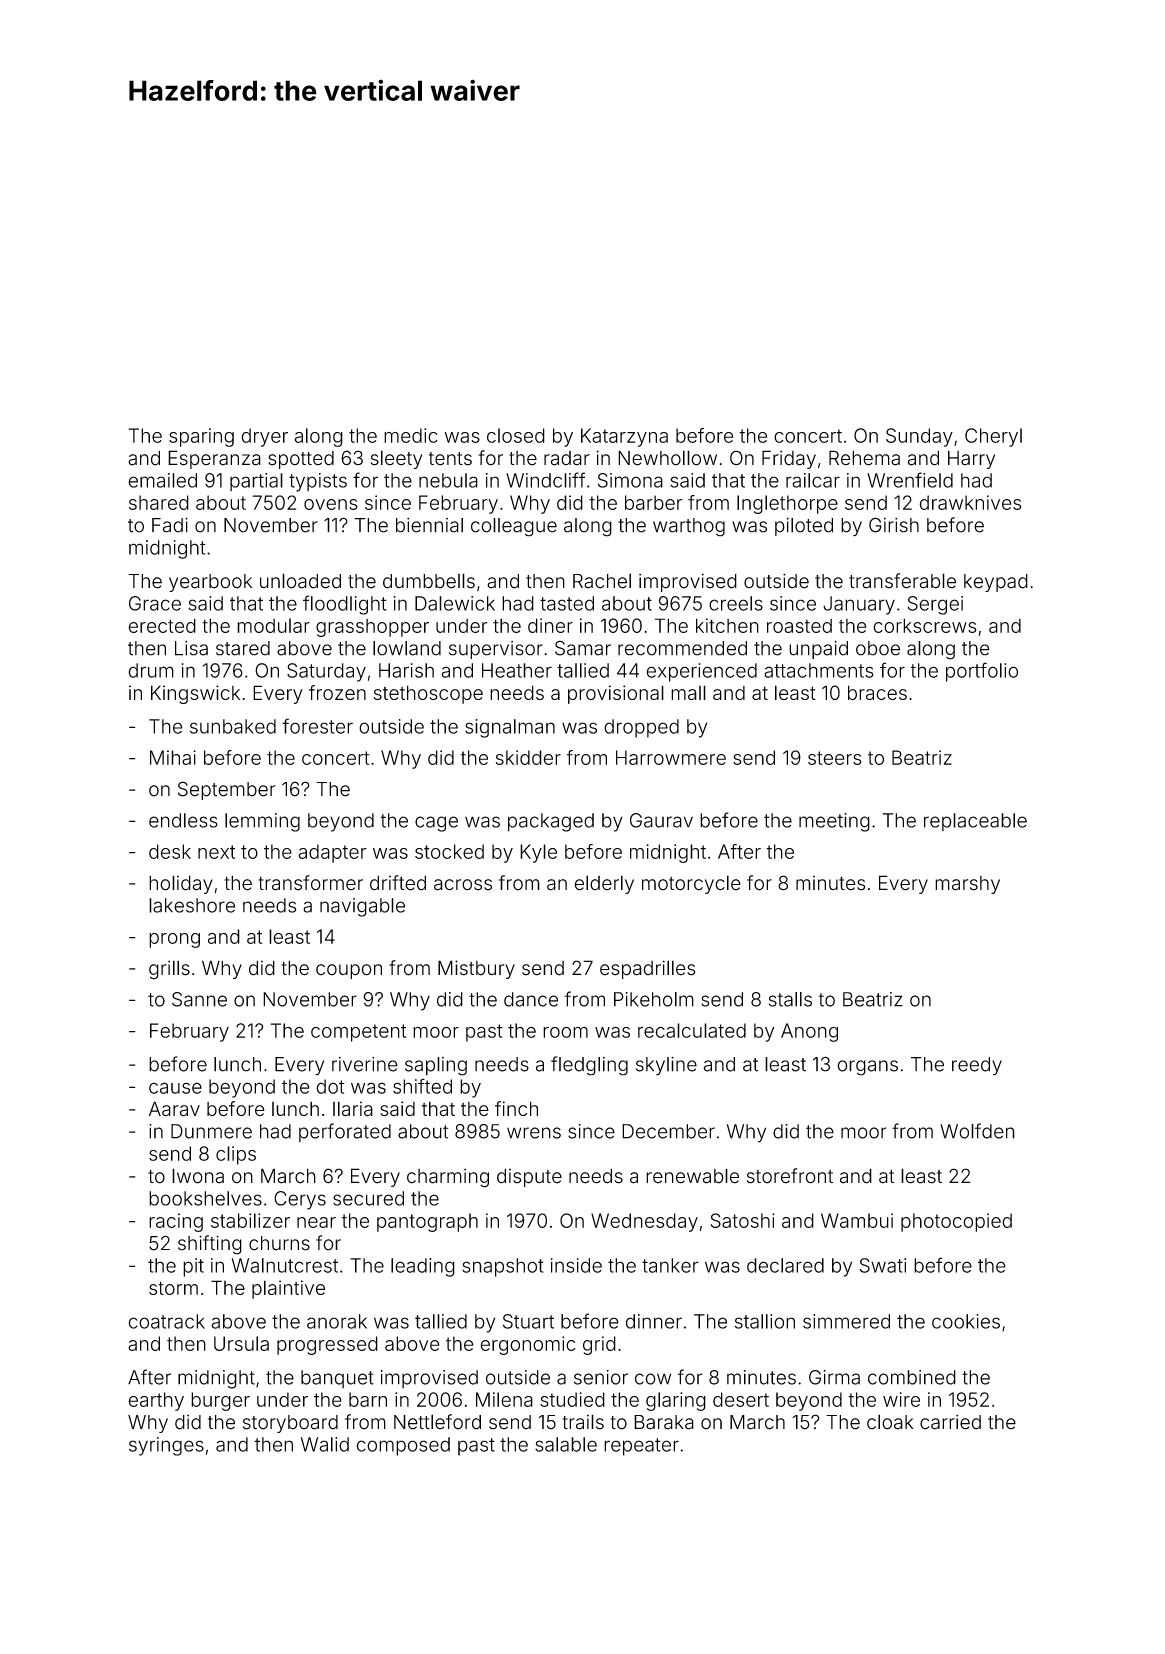 The width and height of the image is (1165, 1654). What do you see at coordinates (326, 672) in the image?
I see `Saturday` at bounding box center [326, 672].
